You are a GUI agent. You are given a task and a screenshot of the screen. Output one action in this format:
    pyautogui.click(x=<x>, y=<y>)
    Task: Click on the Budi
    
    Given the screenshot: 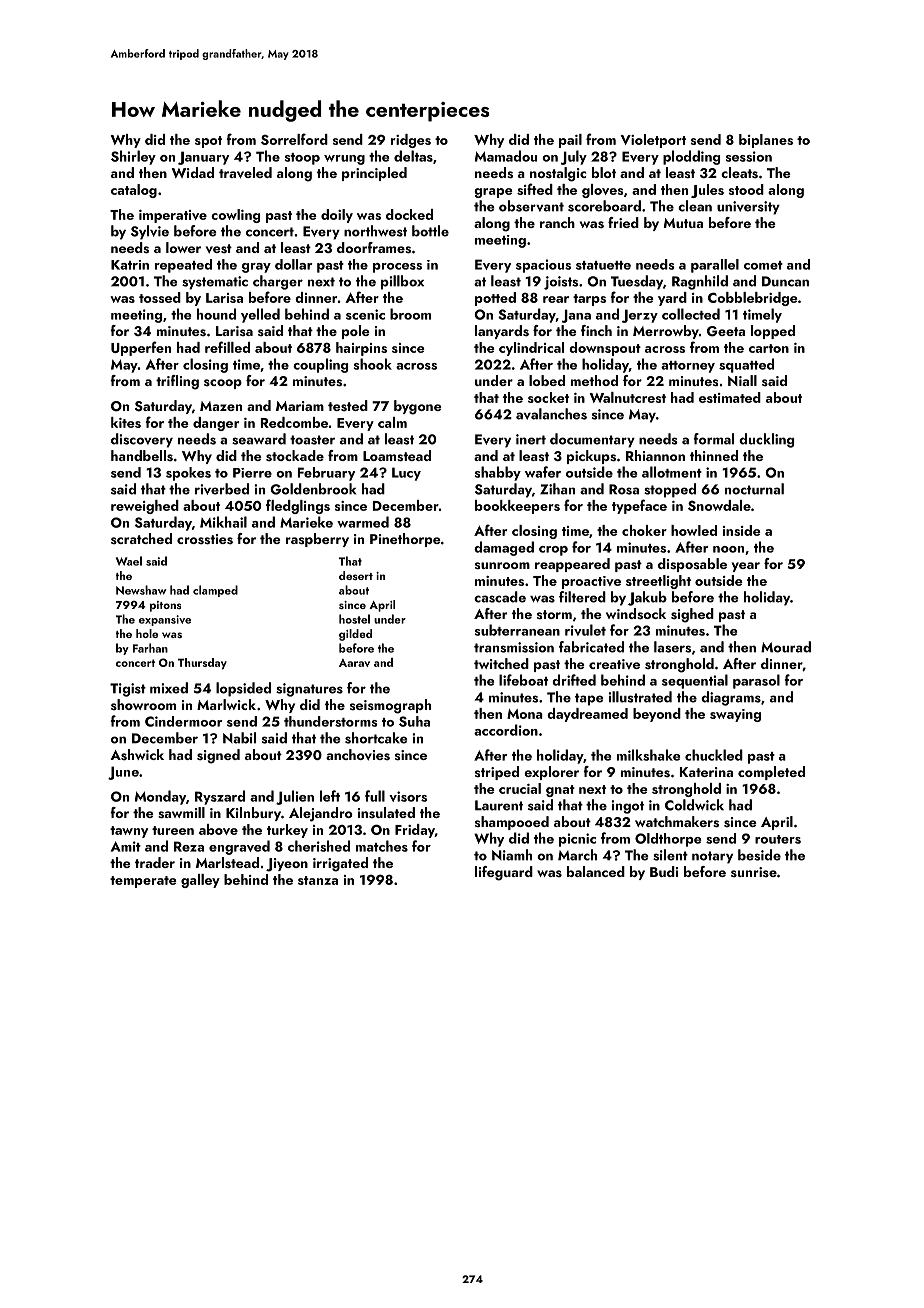 What is the action you would take?
    pyautogui.click(x=664, y=871)
